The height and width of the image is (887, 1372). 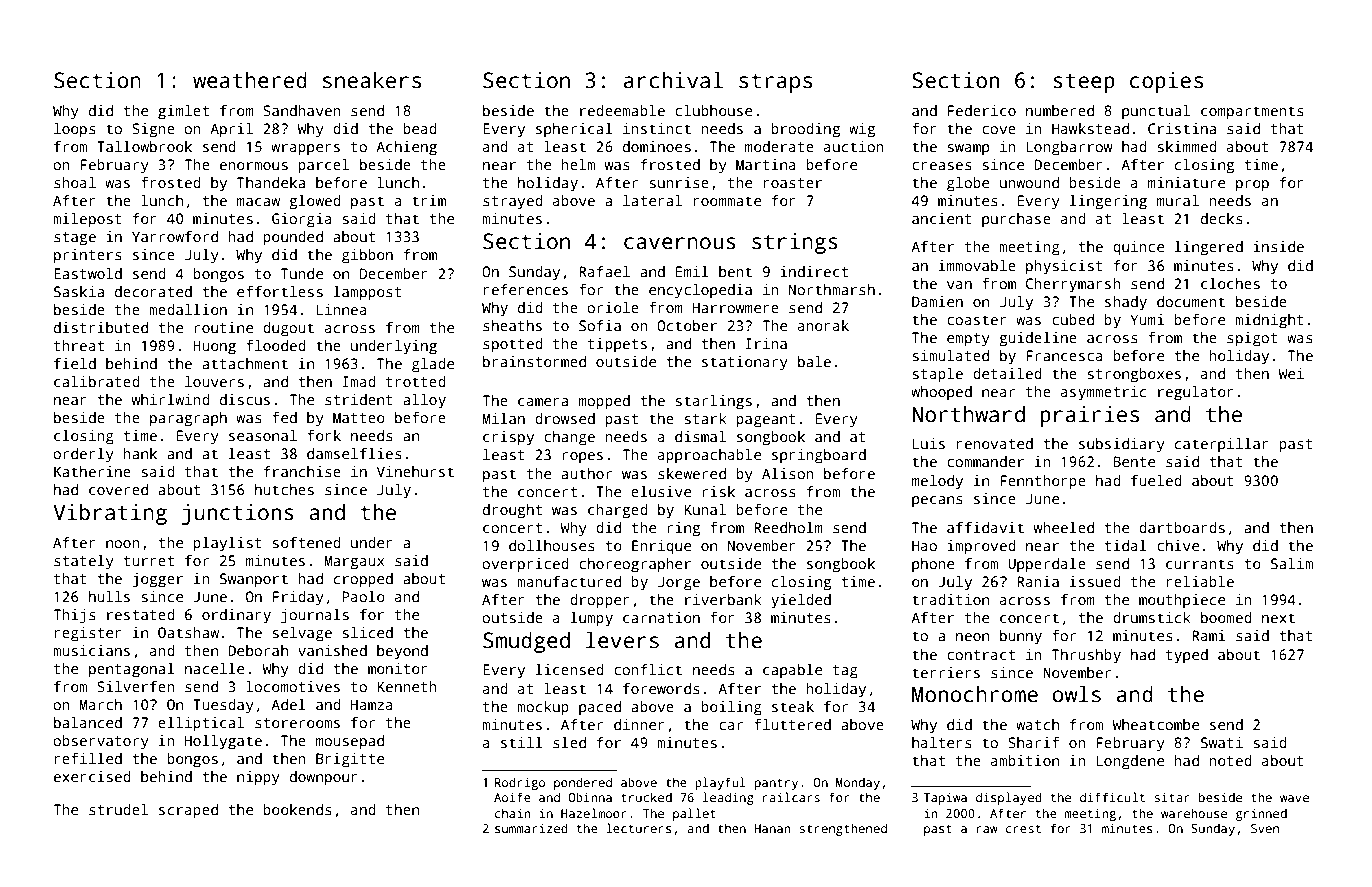 I want to click on ropes, so click(x=582, y=458).
